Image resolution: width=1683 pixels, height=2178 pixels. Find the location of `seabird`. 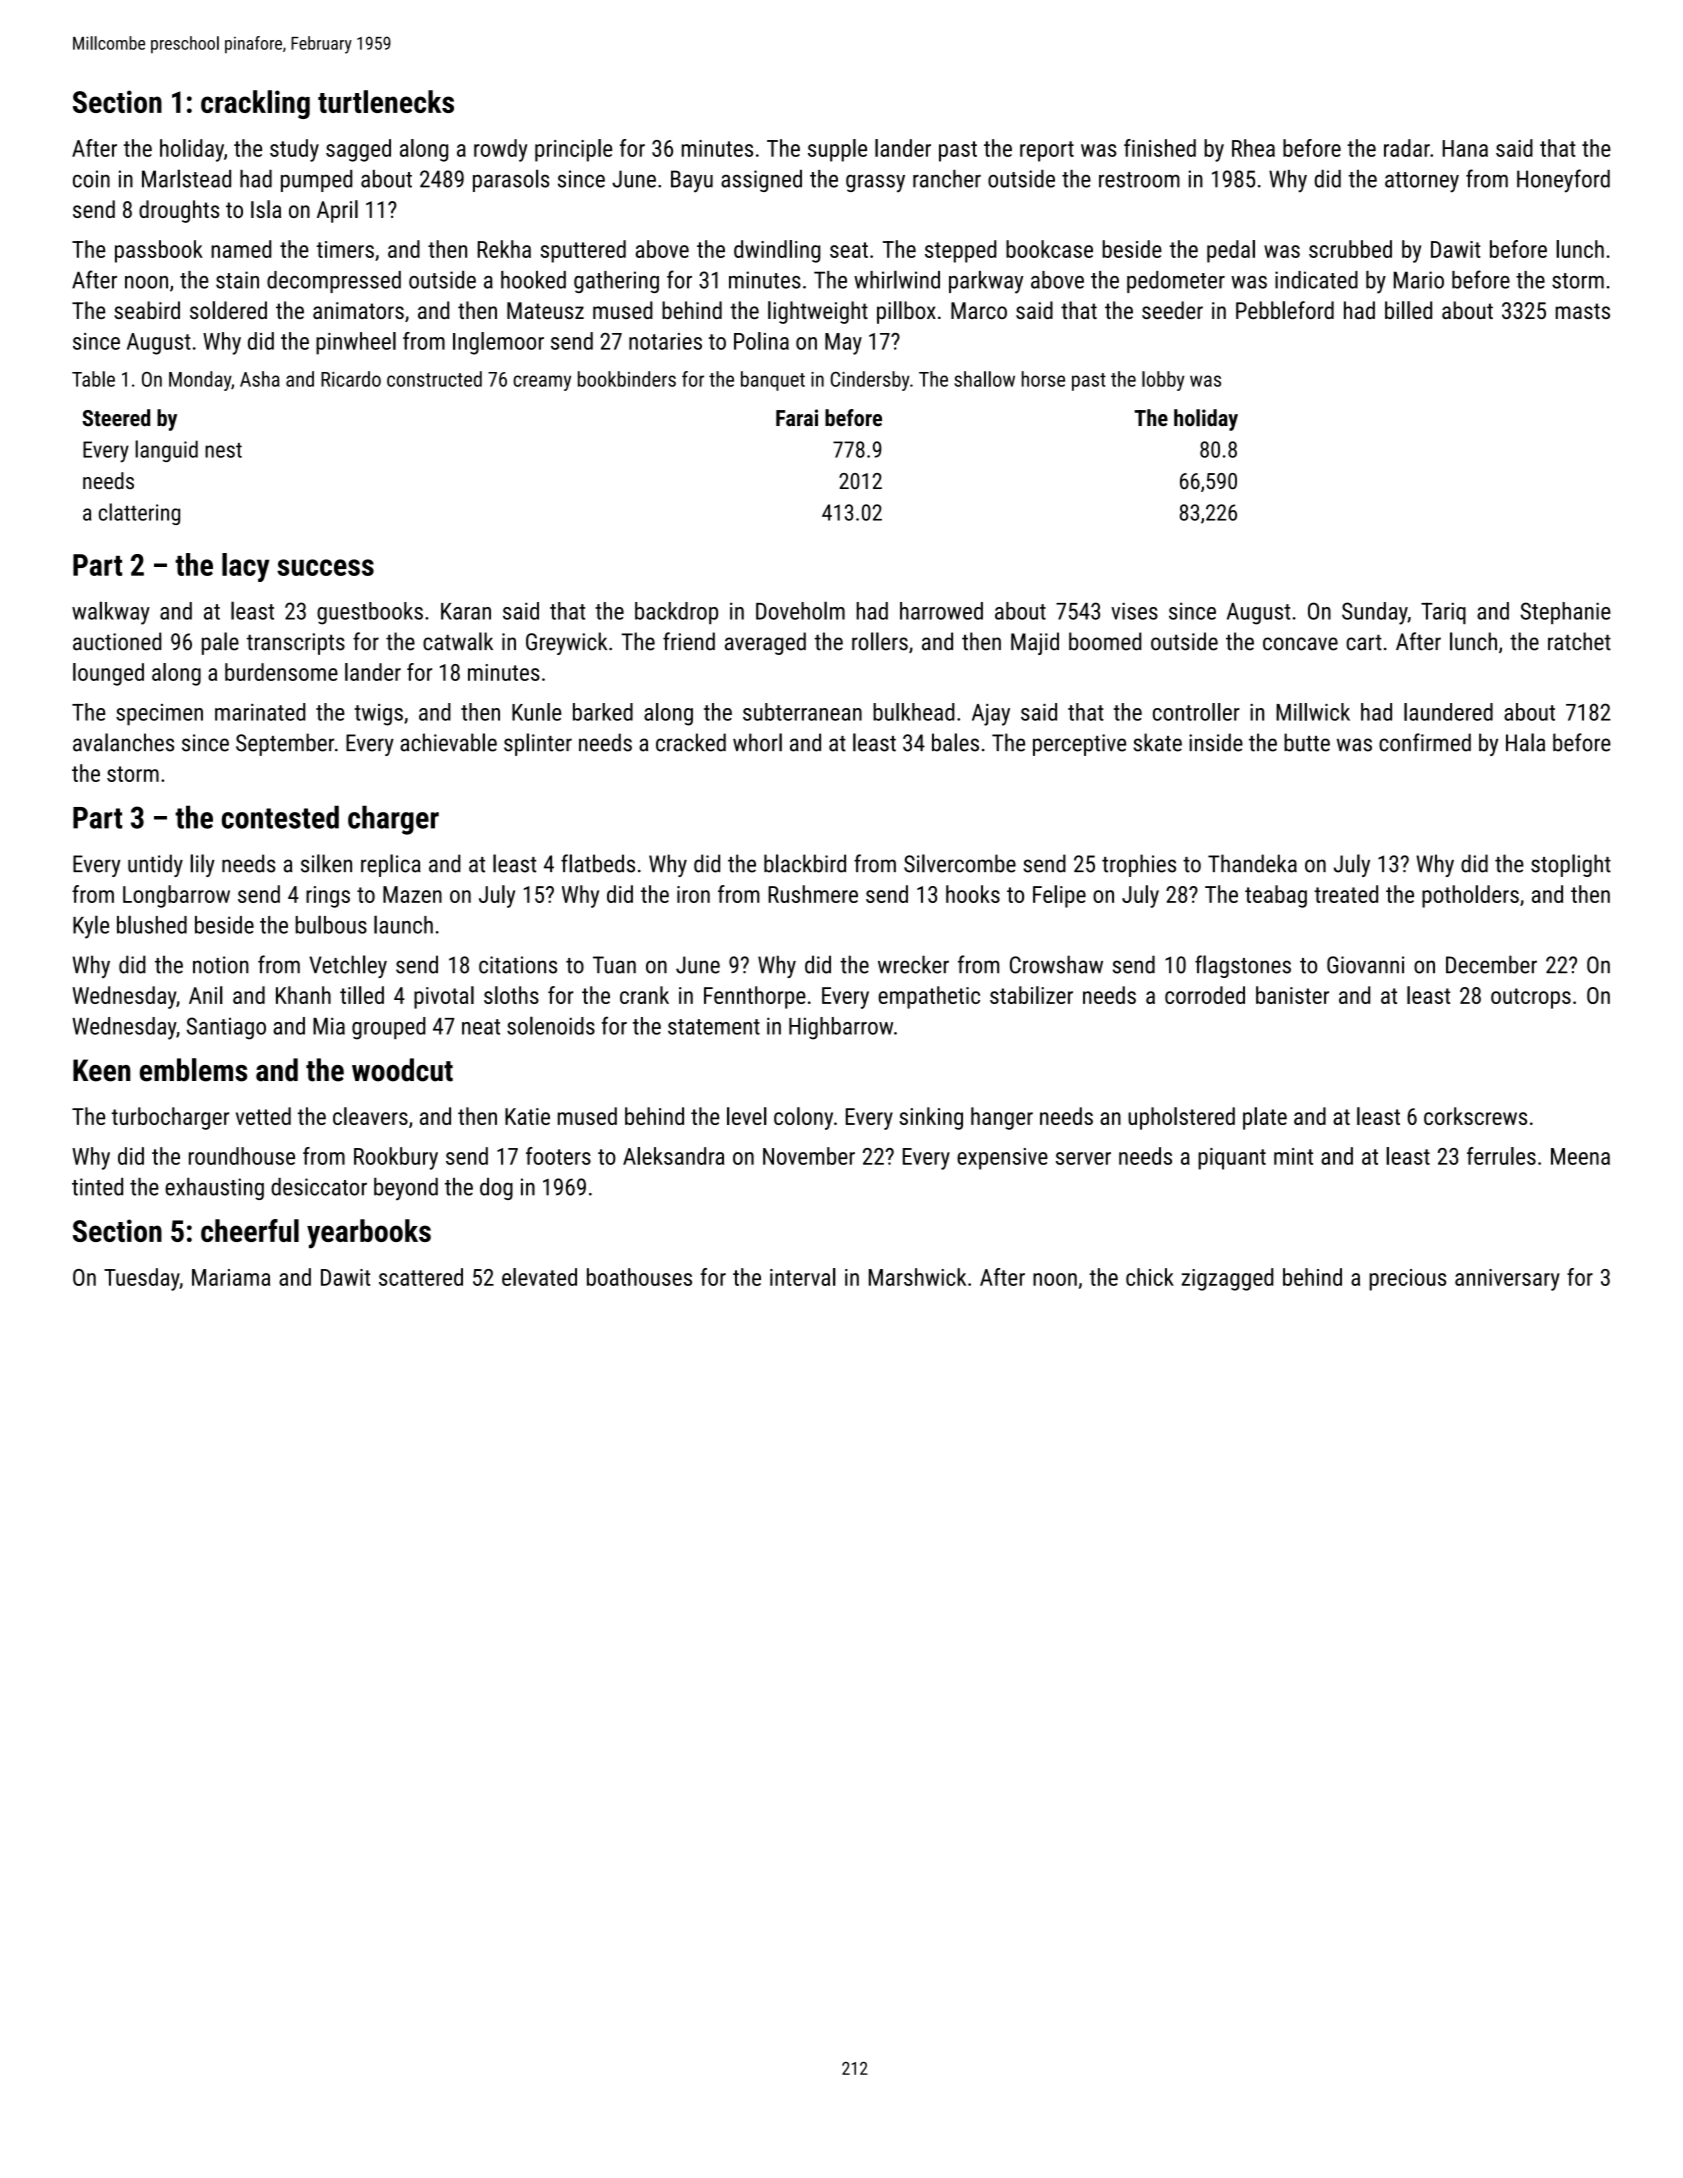

seabird is located at coordinates (147, 310).
